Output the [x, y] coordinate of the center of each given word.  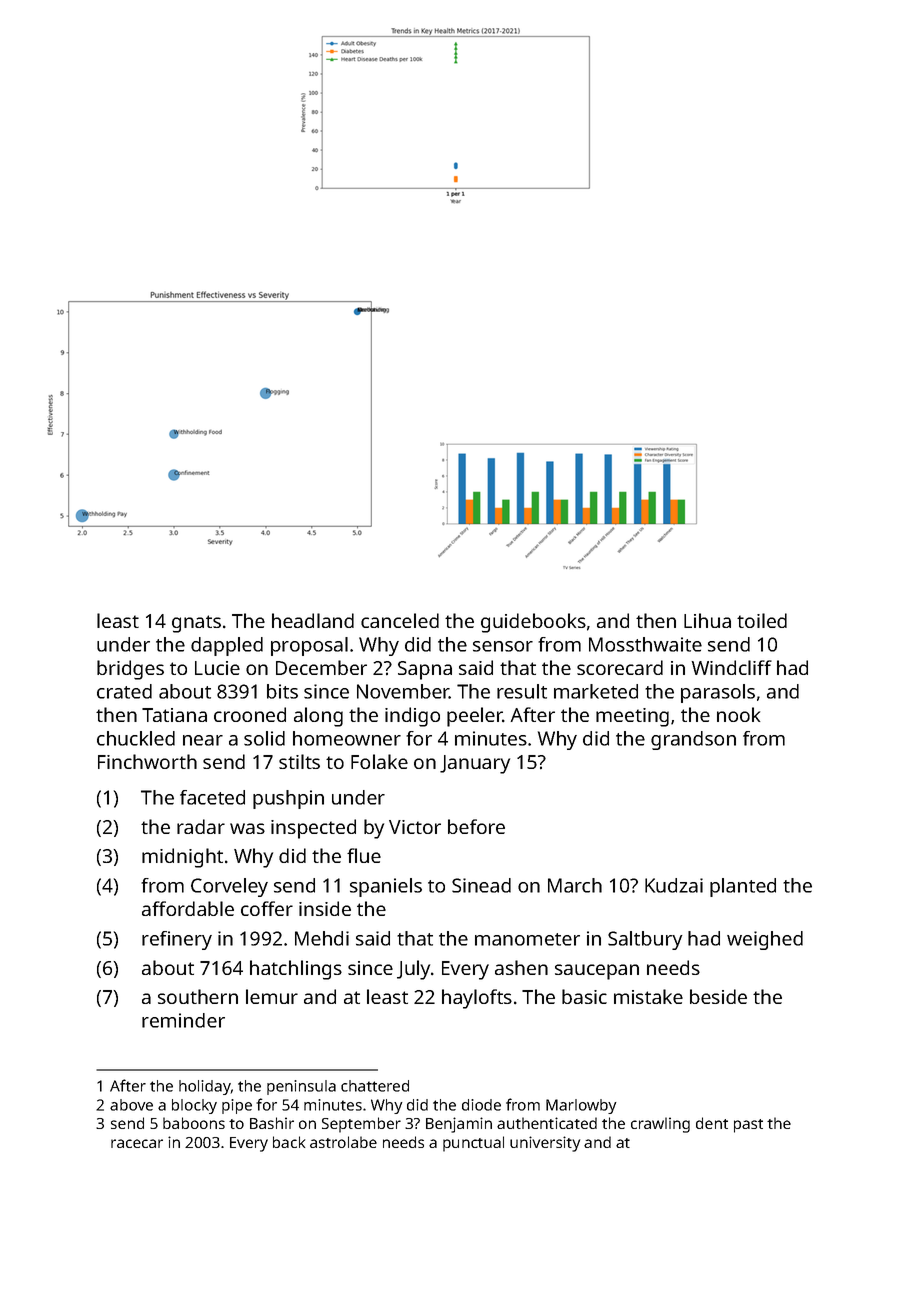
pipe [237, 1106]
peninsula [301, 1087]
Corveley [229, 887]
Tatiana [174, 715]
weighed [765, 940]
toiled [762, 620]
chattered [375, 1086]
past [748, 1126]
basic [584, 996]
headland [313, 620]
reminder [183, 1020]
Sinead [481, 885]
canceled [400, 620]
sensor [503, 646]
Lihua [707, 620]
